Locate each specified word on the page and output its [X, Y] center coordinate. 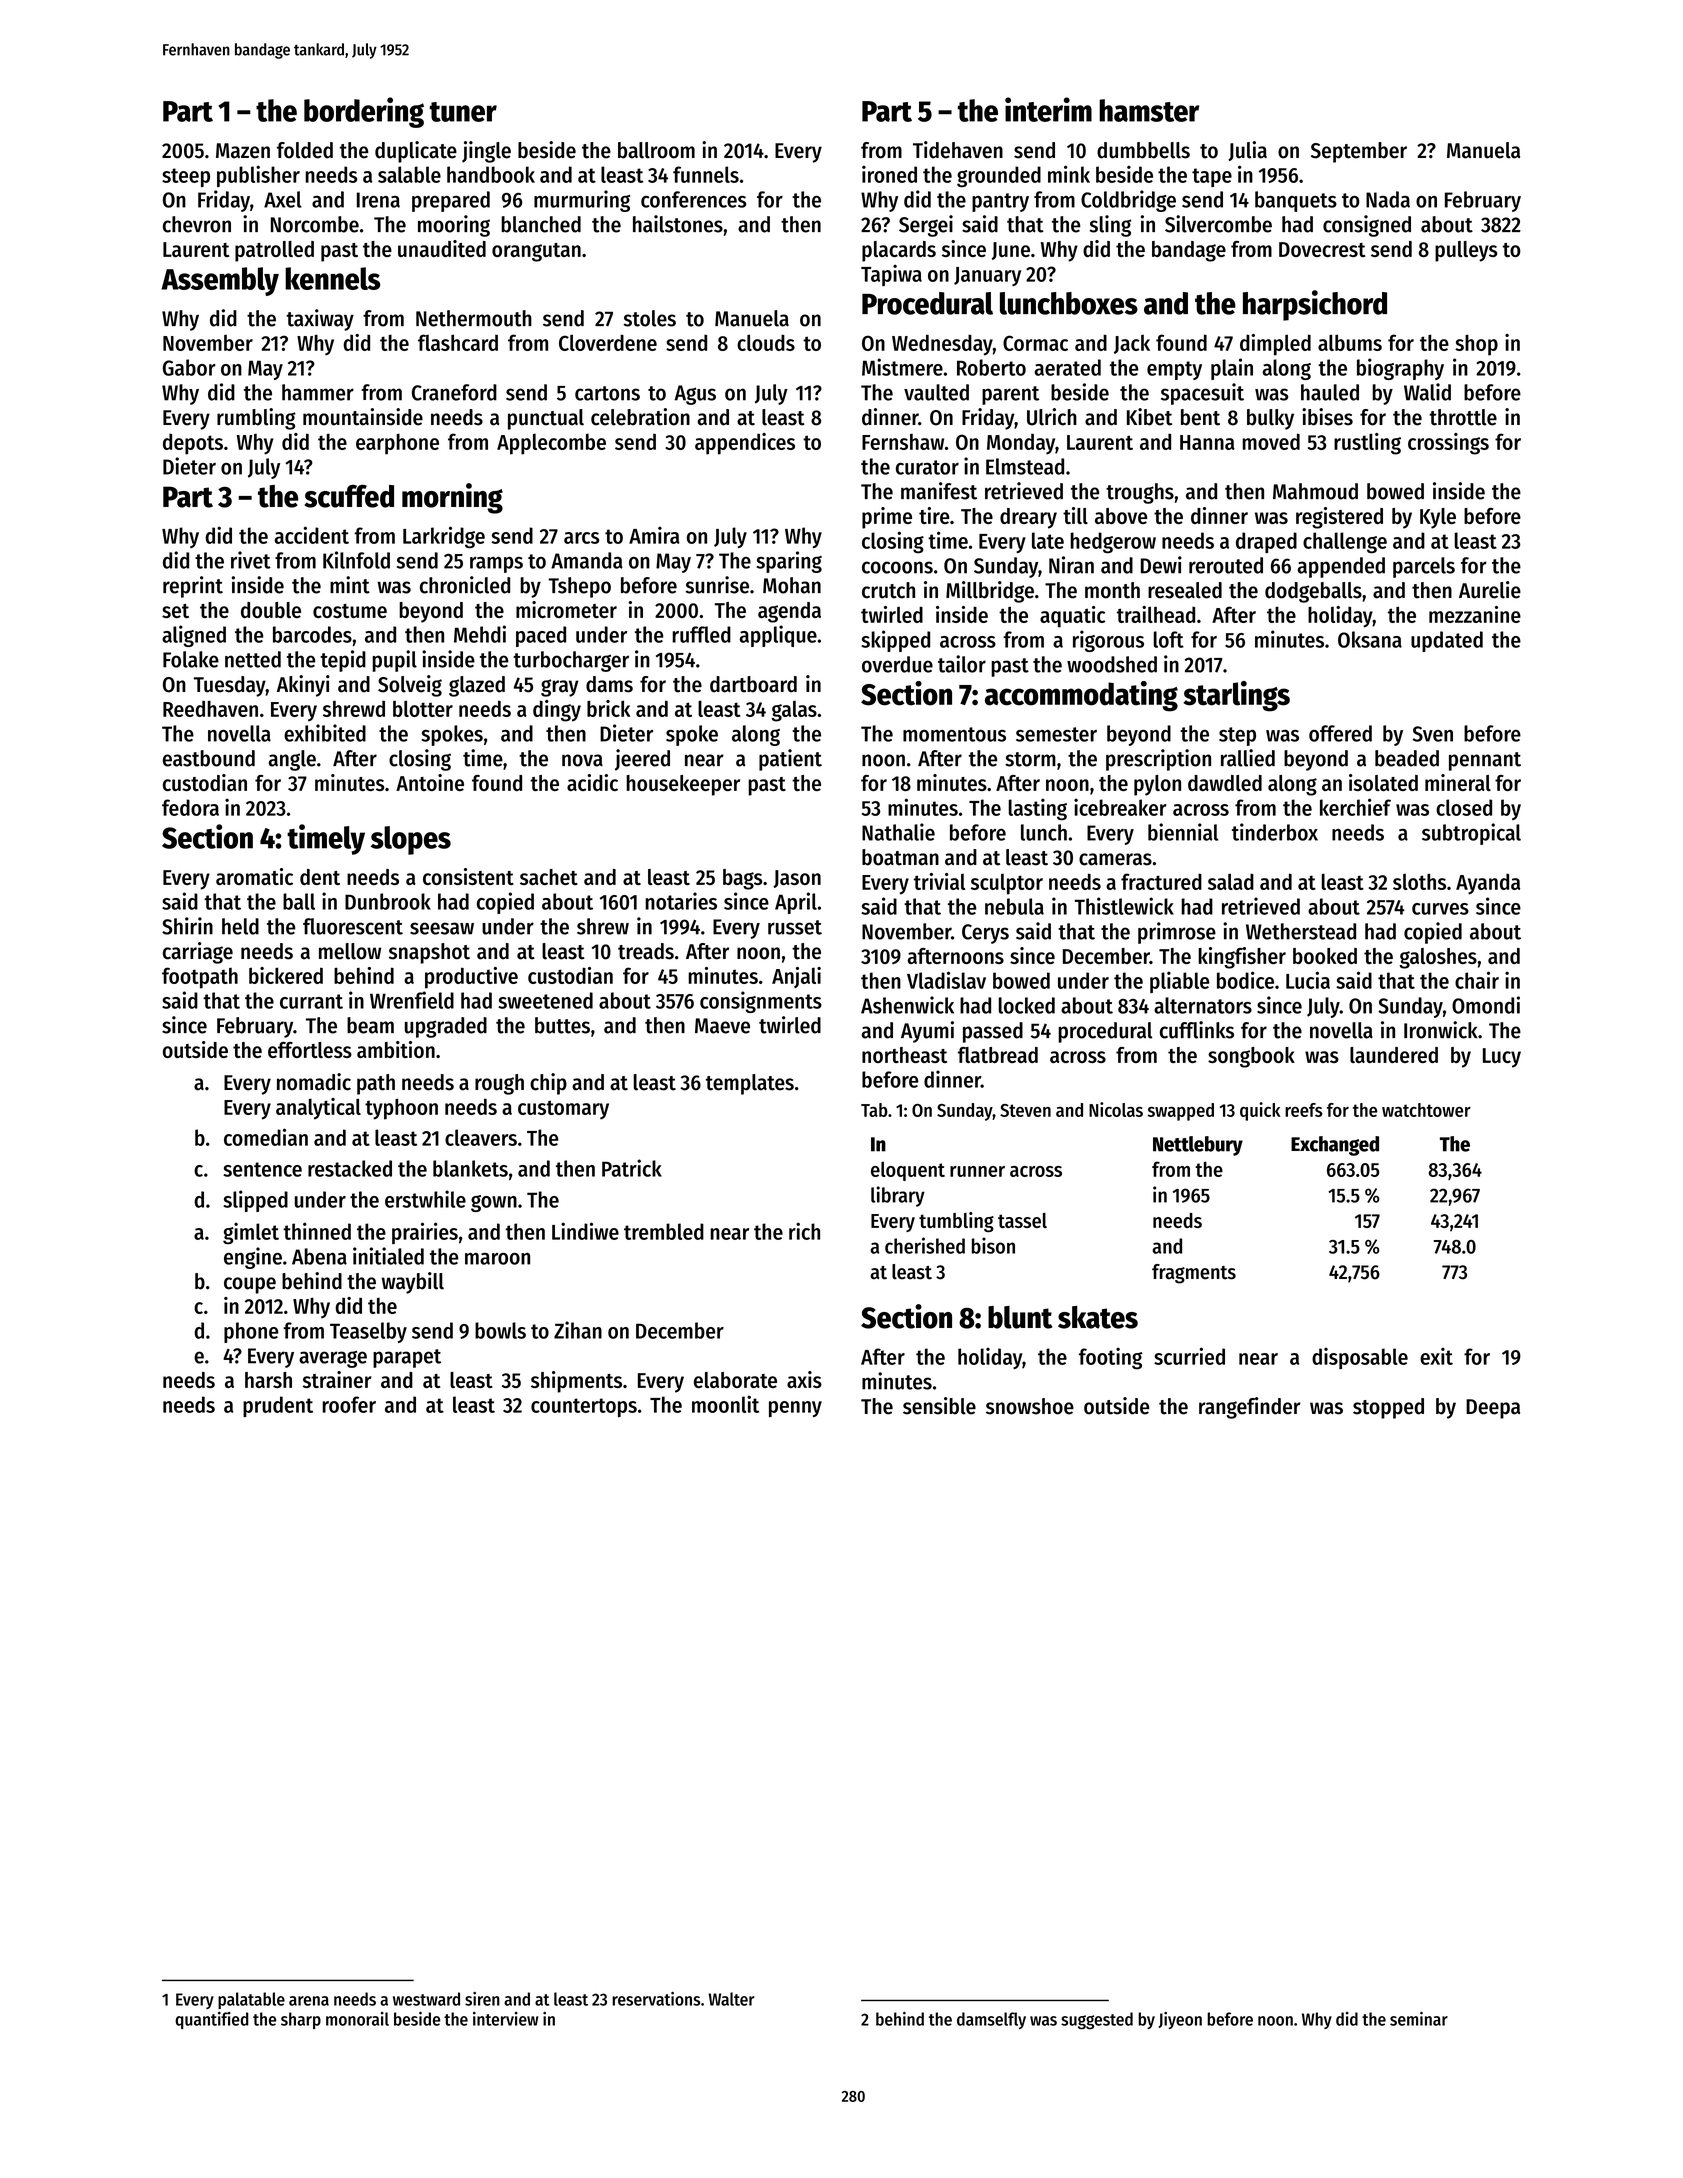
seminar [1419, 2019]
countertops [584, 1407]
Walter [731, 1999]
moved [1271, 441]
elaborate [735, 1380]
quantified [212, 2020]
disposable [1360, 1358]
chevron [197, 224]
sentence [262, 1169]
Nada [1388, 199]
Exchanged [1335, 1146]
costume [350, 611]
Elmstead [1025, 466]
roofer [349, 1404]
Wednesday [942, 345]
